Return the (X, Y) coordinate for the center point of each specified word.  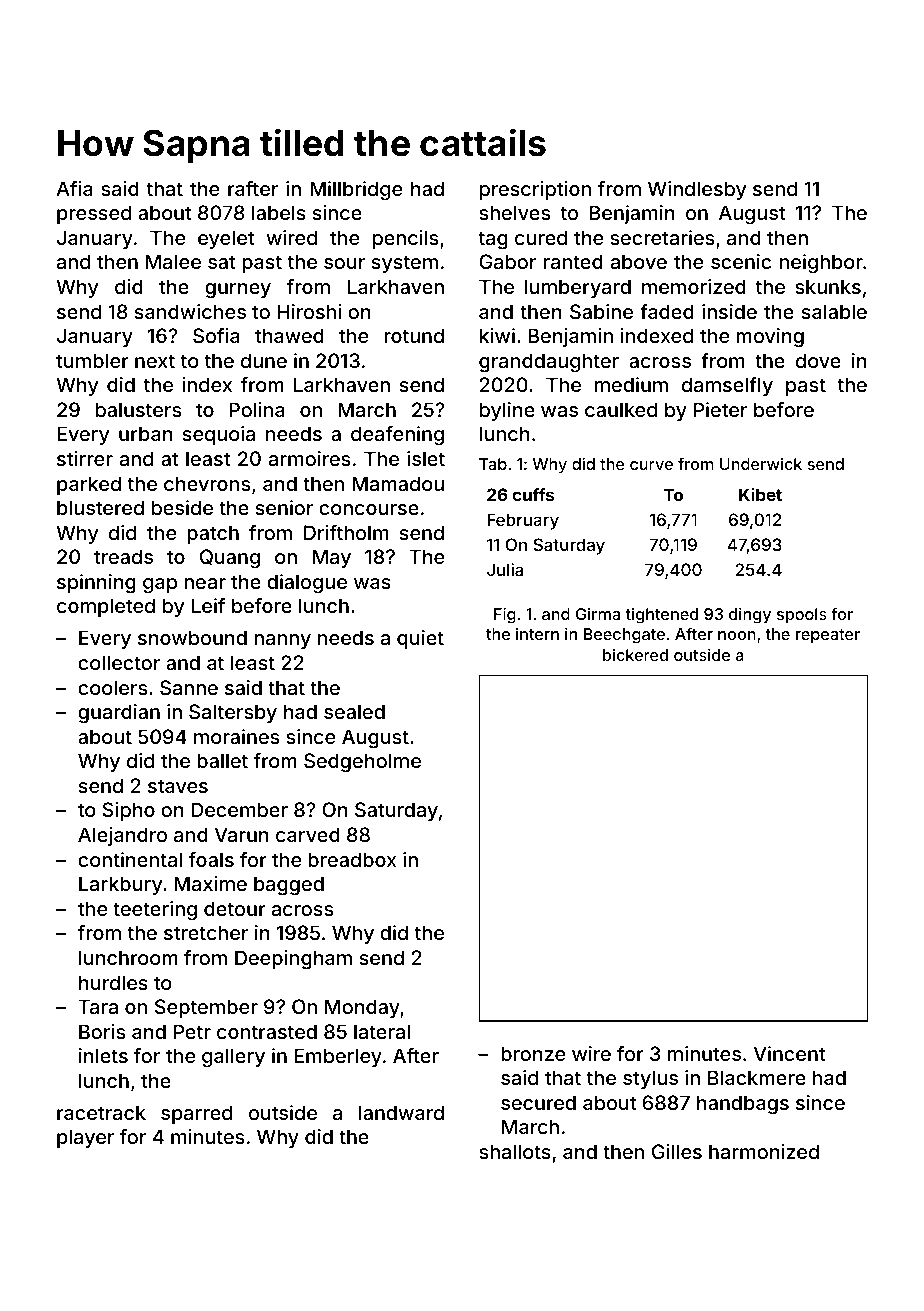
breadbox (352, 859)
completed (106, 607)
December (239, 809)
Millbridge (356, 191)
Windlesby (697, 190)
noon (737, 635)
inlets (103, 1055)
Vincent (789, 1053)
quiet (420, 639)
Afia (74, 188)
